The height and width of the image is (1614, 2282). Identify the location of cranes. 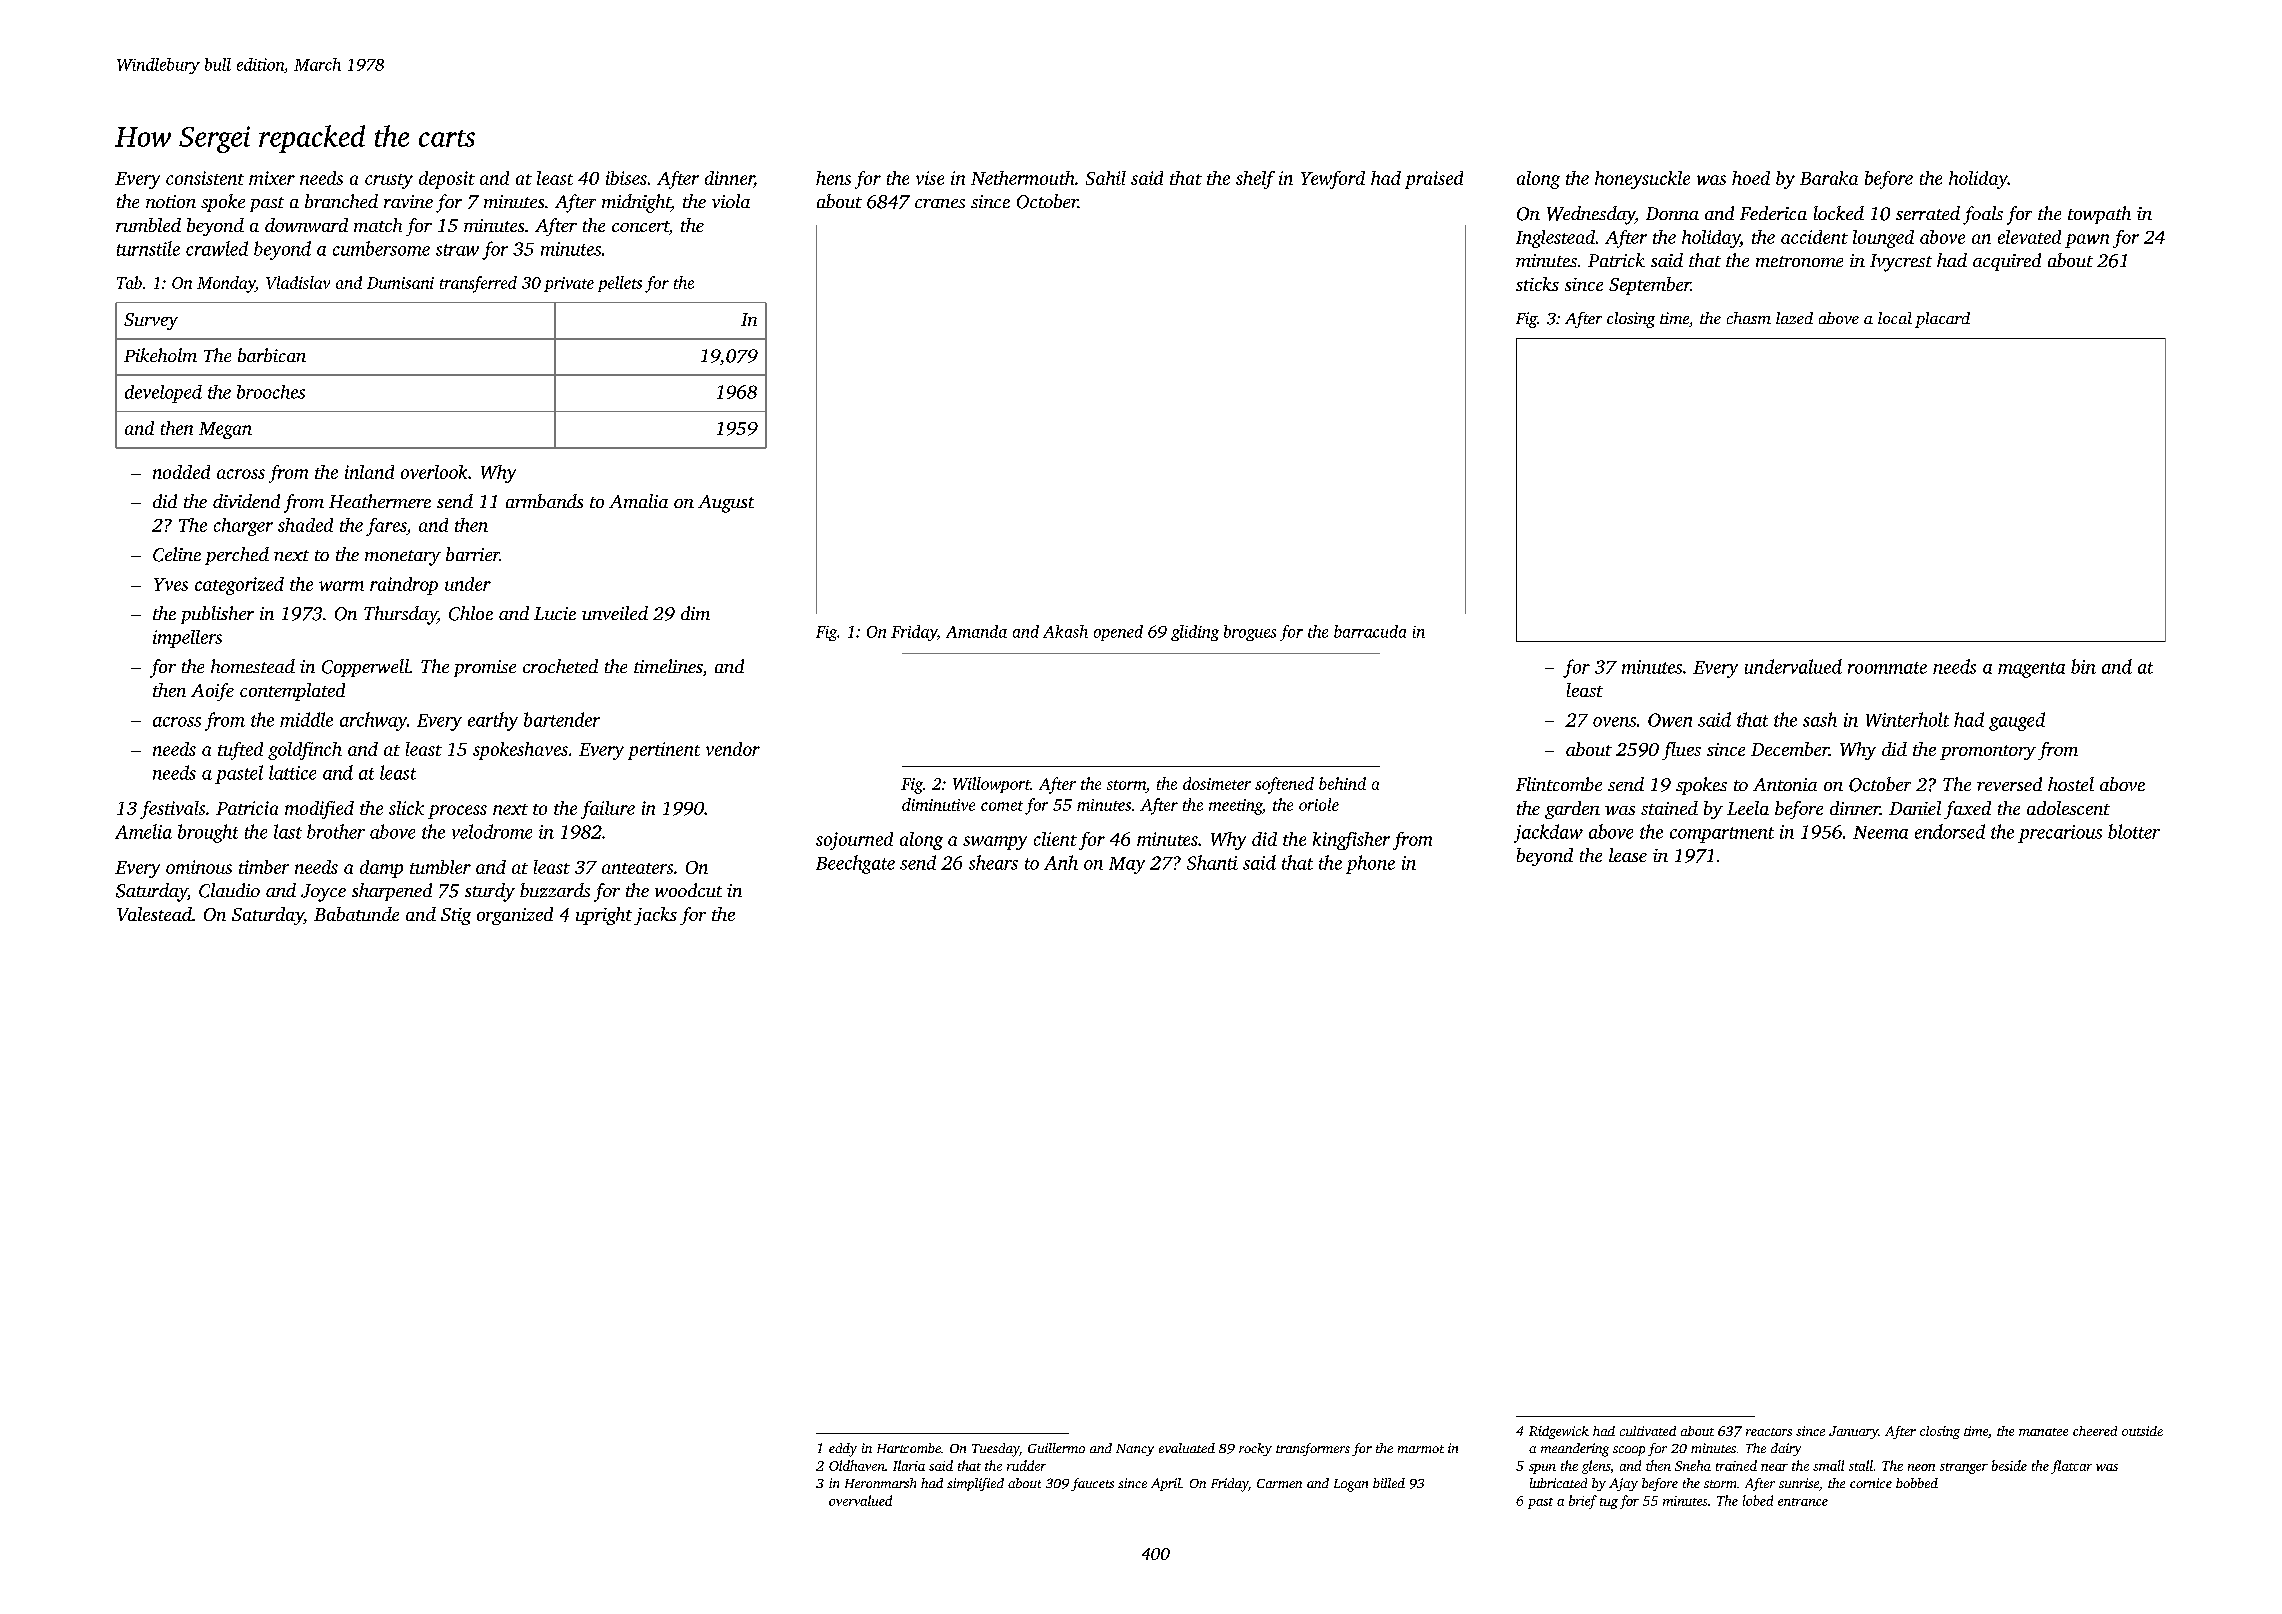
(940, 203).
